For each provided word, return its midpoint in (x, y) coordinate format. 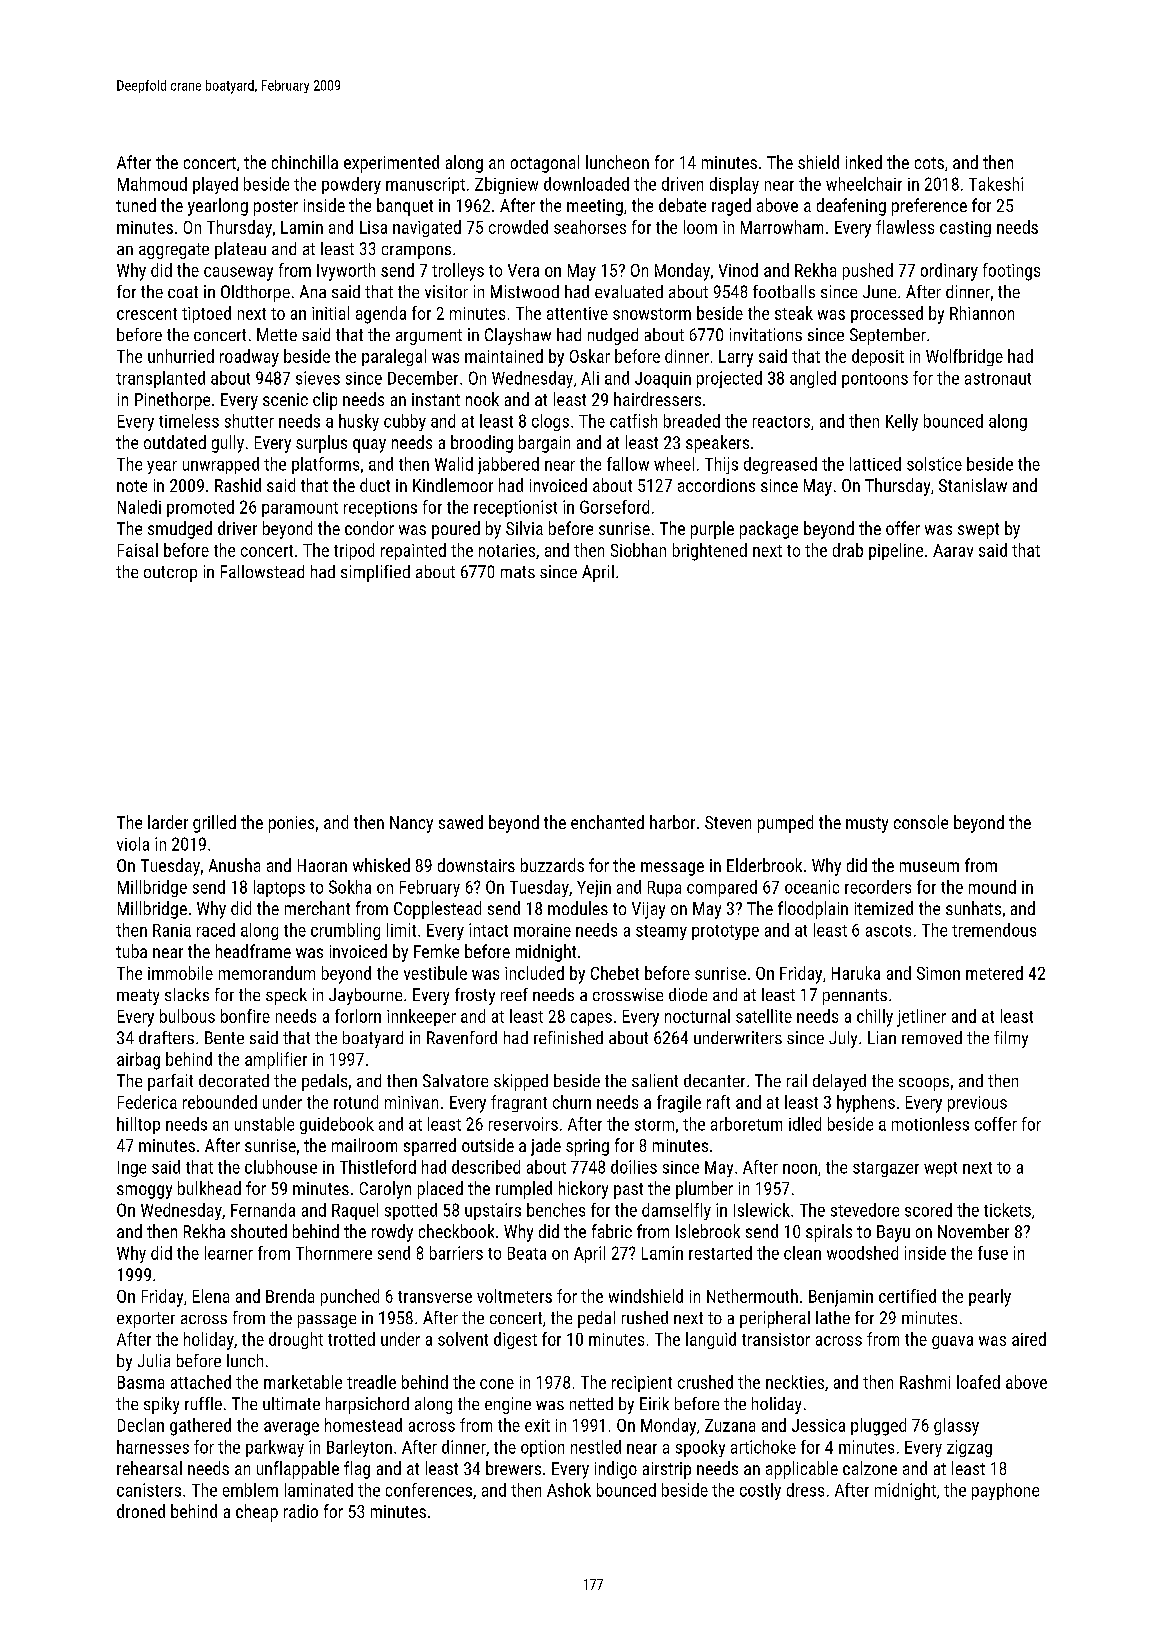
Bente (224, 1037)
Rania (172, 930)
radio (301, 1511)
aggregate (174, 251)
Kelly (902, 422)
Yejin (594, 888)
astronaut (998, 379)
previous (977, 1104)
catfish (633, 421)
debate (682, 205)
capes (591, 1019)
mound (992, 887)
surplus (321, 444)
